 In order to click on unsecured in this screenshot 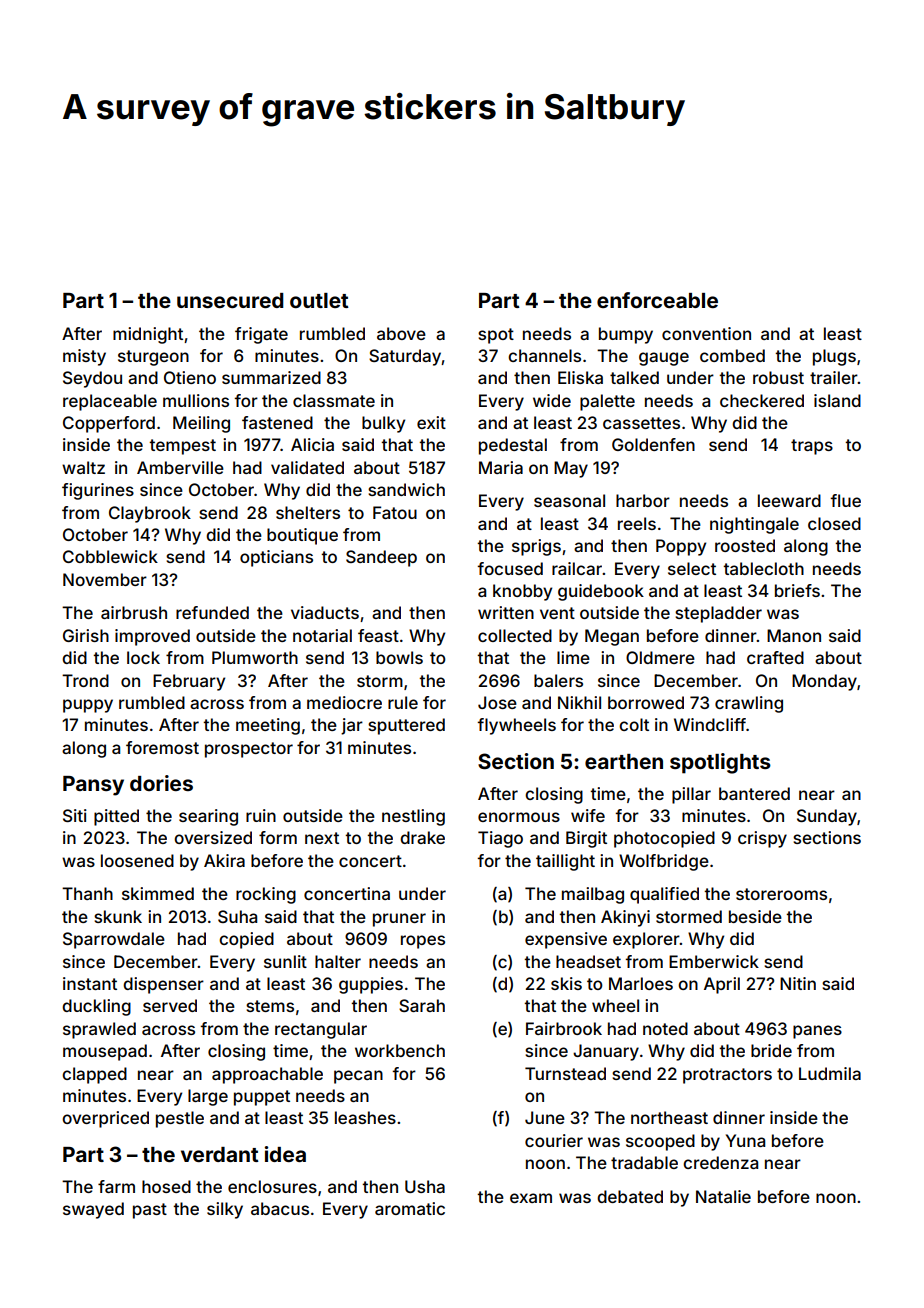, I will do `click(230, 300)`.
